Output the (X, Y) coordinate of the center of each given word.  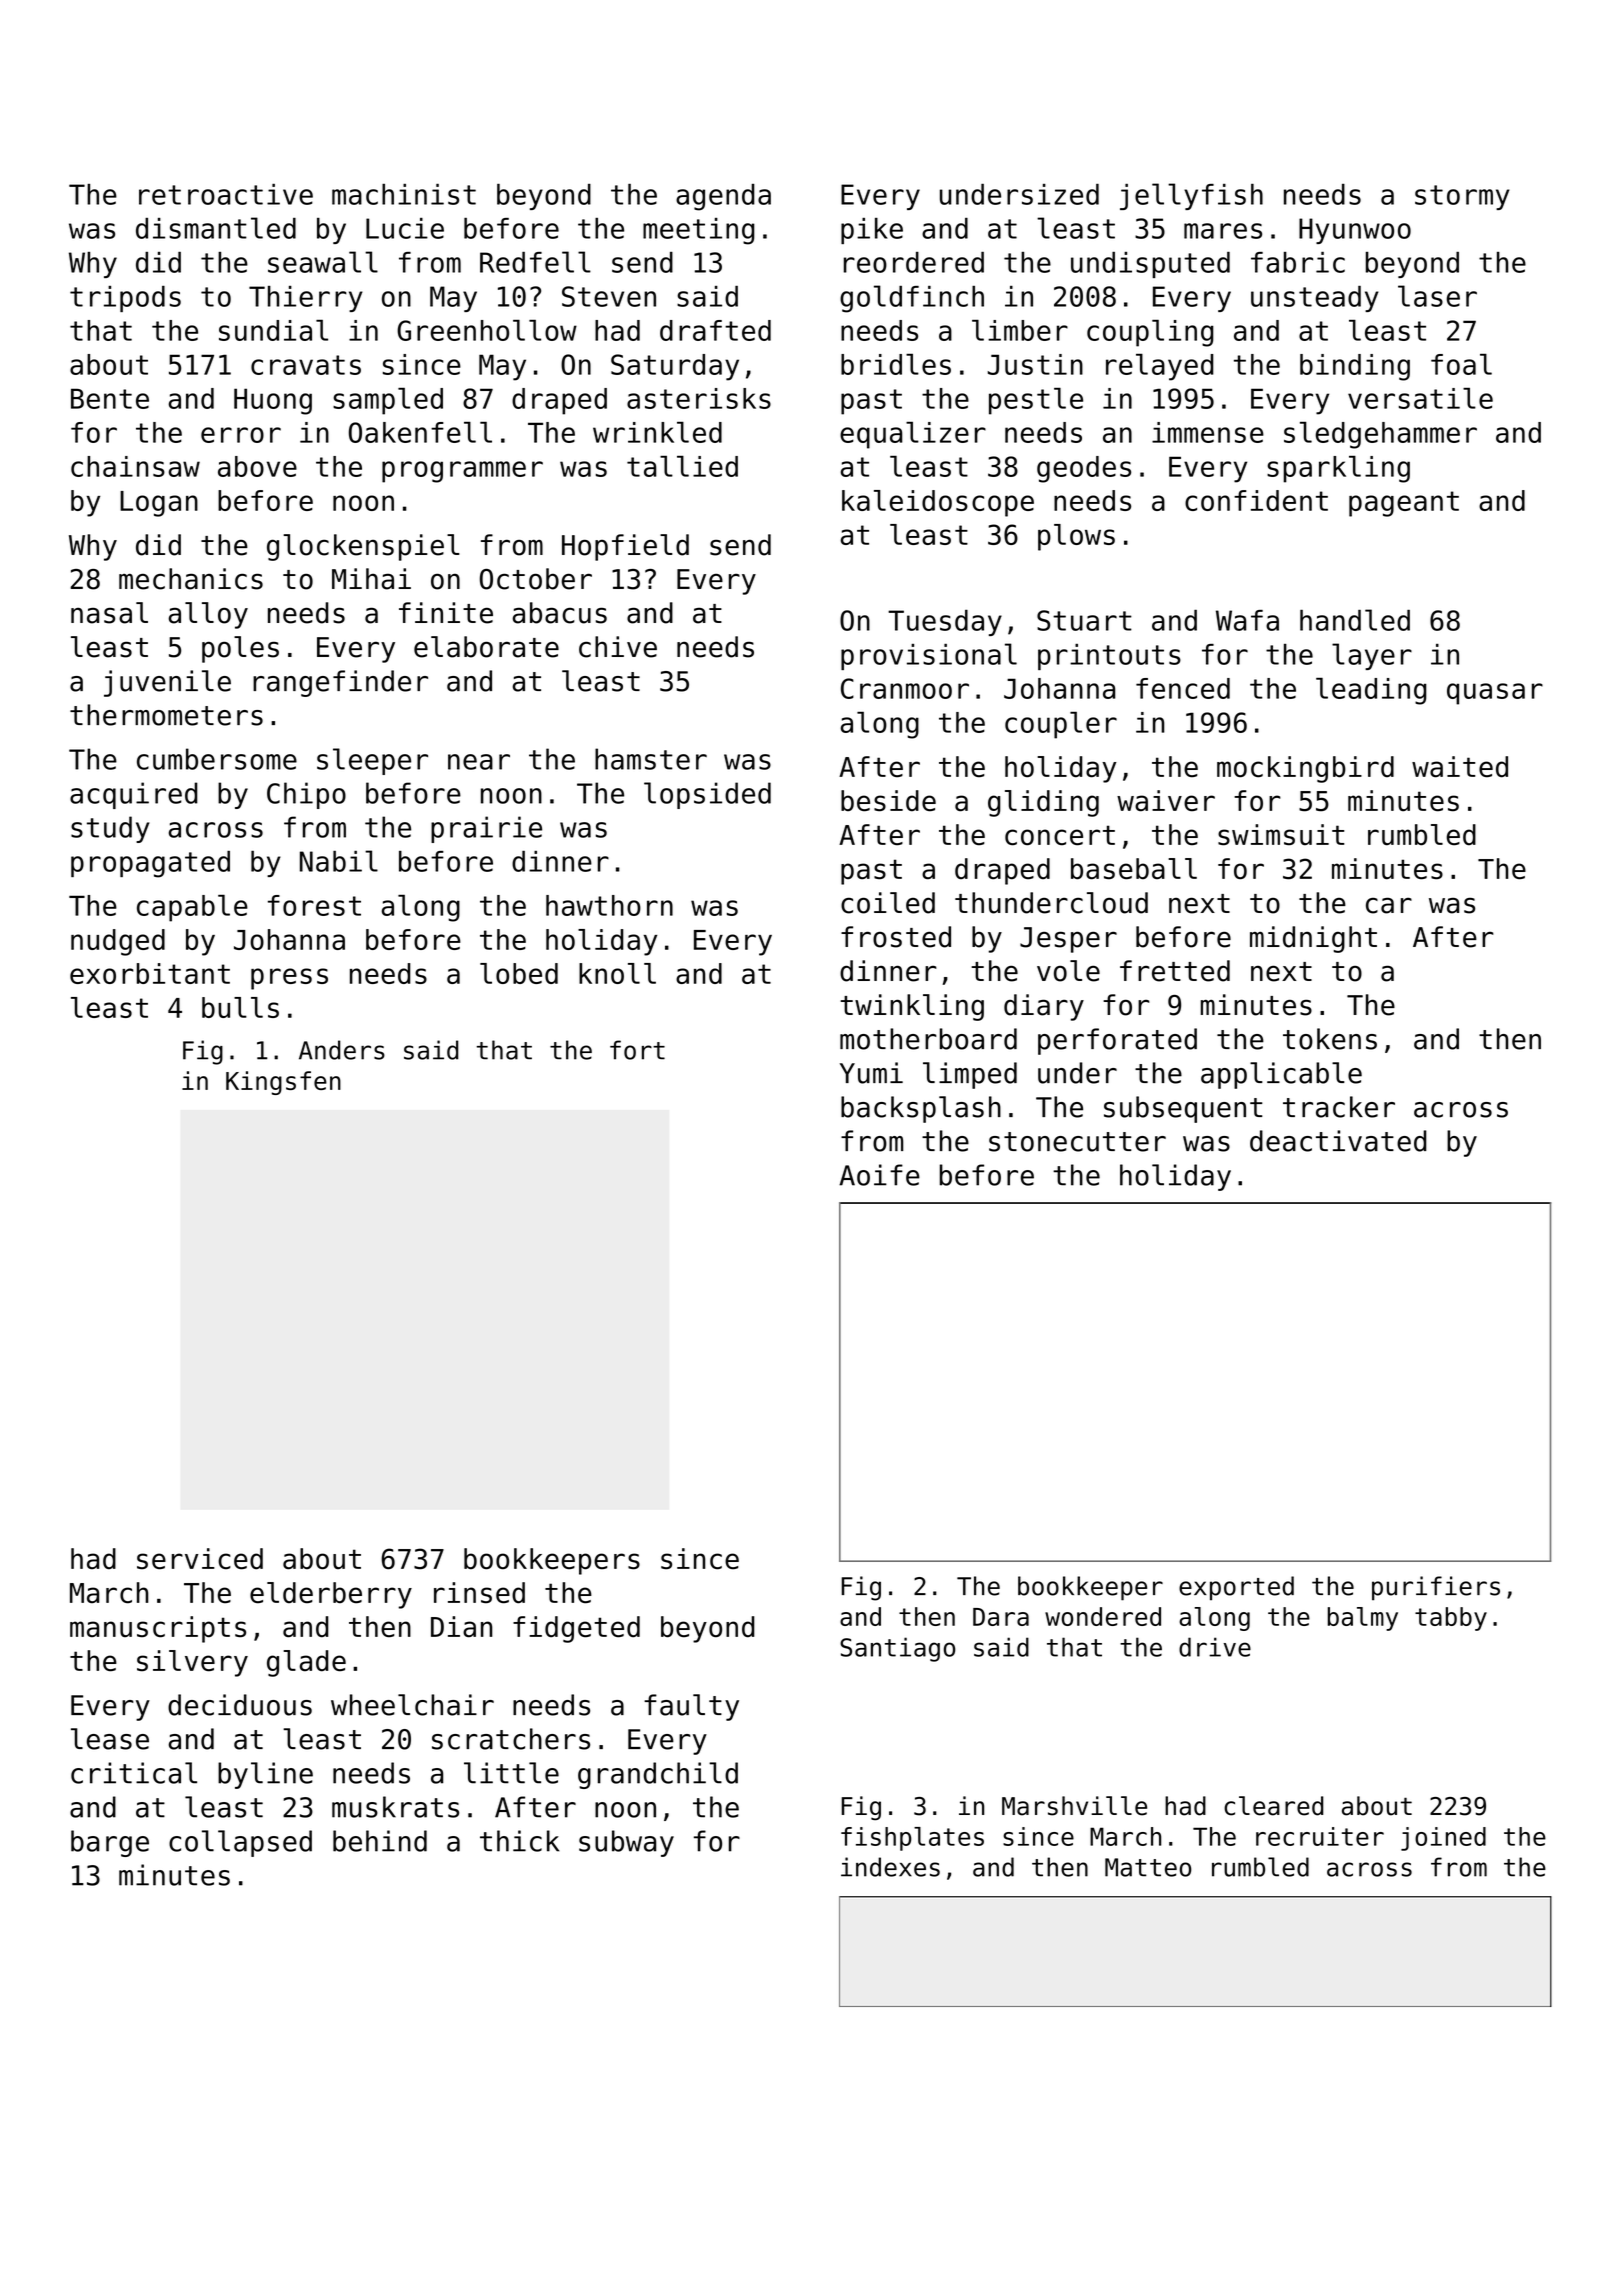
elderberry (331, 1595)
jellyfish (1191, 196)
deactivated (1338, 1141)
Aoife (879, 1175)
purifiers (1436, 1588)
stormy (1462, 197)
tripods (125, 299)
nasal (109, 613)
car (1389, 905)
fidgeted (576, 1629)
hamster (651, 759)
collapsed (240, 1843)
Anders (342, 1050)
